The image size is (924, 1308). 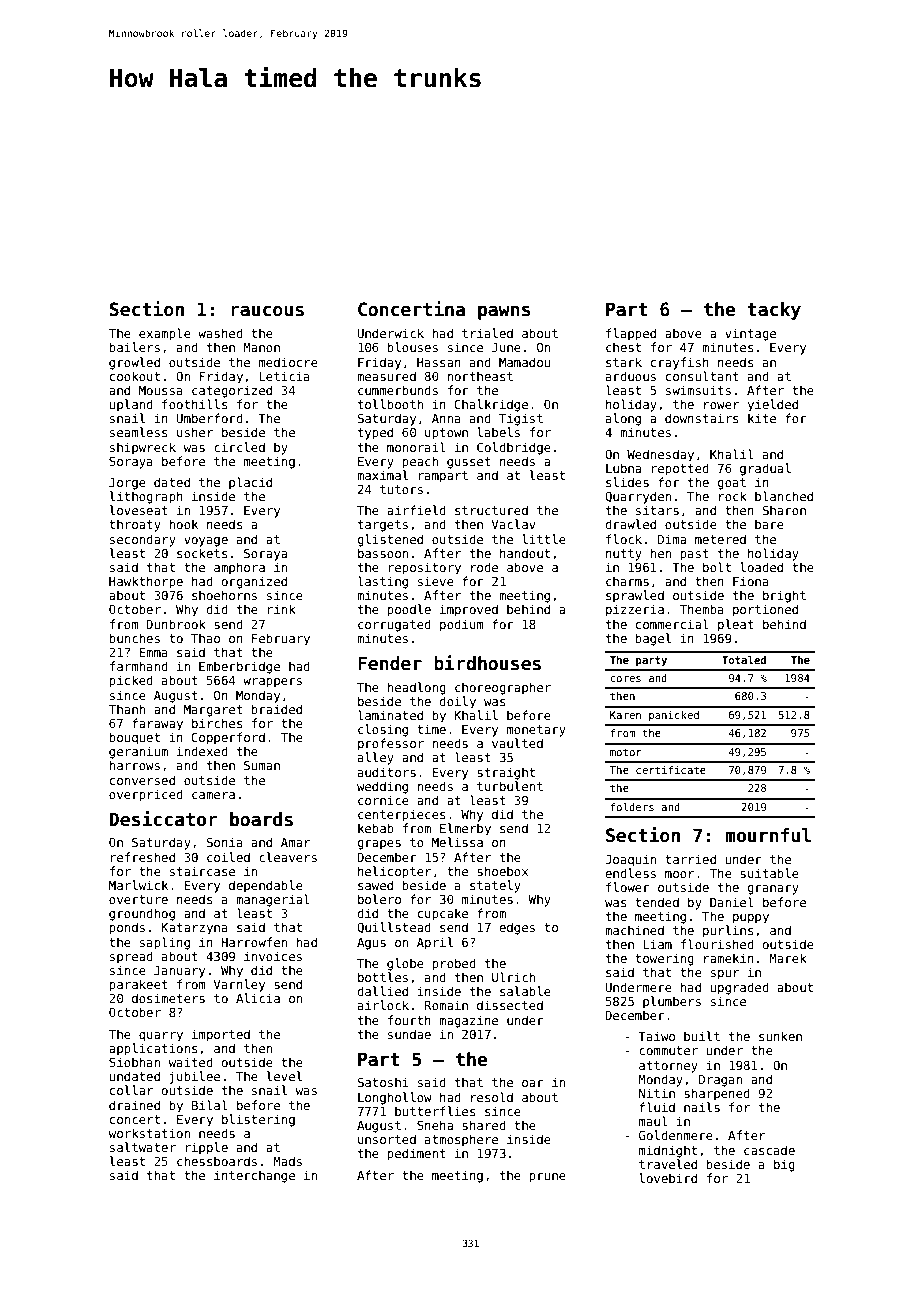 I want to click on metered, so click(x=720, y=539).
